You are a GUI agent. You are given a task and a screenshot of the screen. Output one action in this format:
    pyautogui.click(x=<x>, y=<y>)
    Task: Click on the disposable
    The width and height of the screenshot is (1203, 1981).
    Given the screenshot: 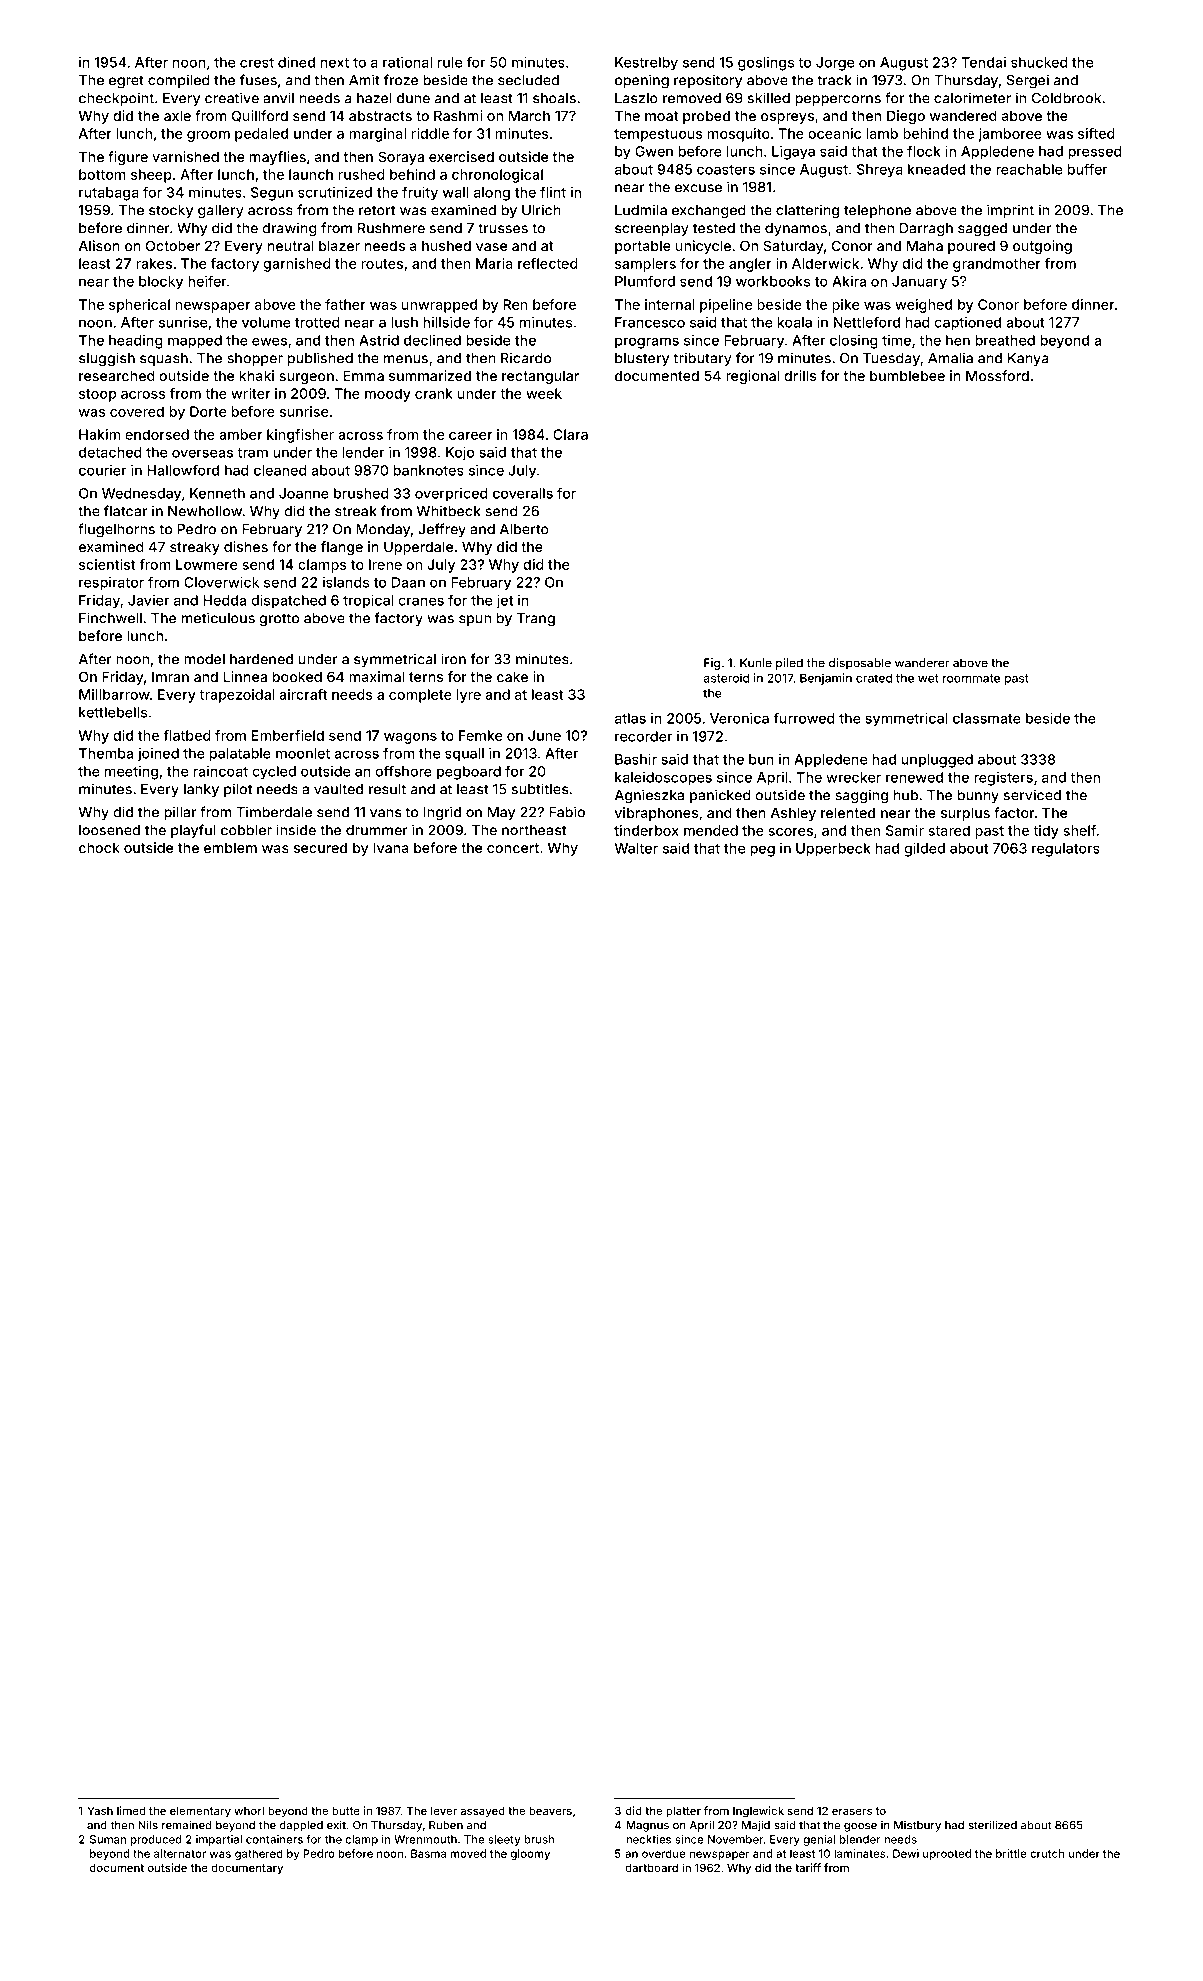 What is the action you would take?
    pyautogui.click(x=860, y=664)
